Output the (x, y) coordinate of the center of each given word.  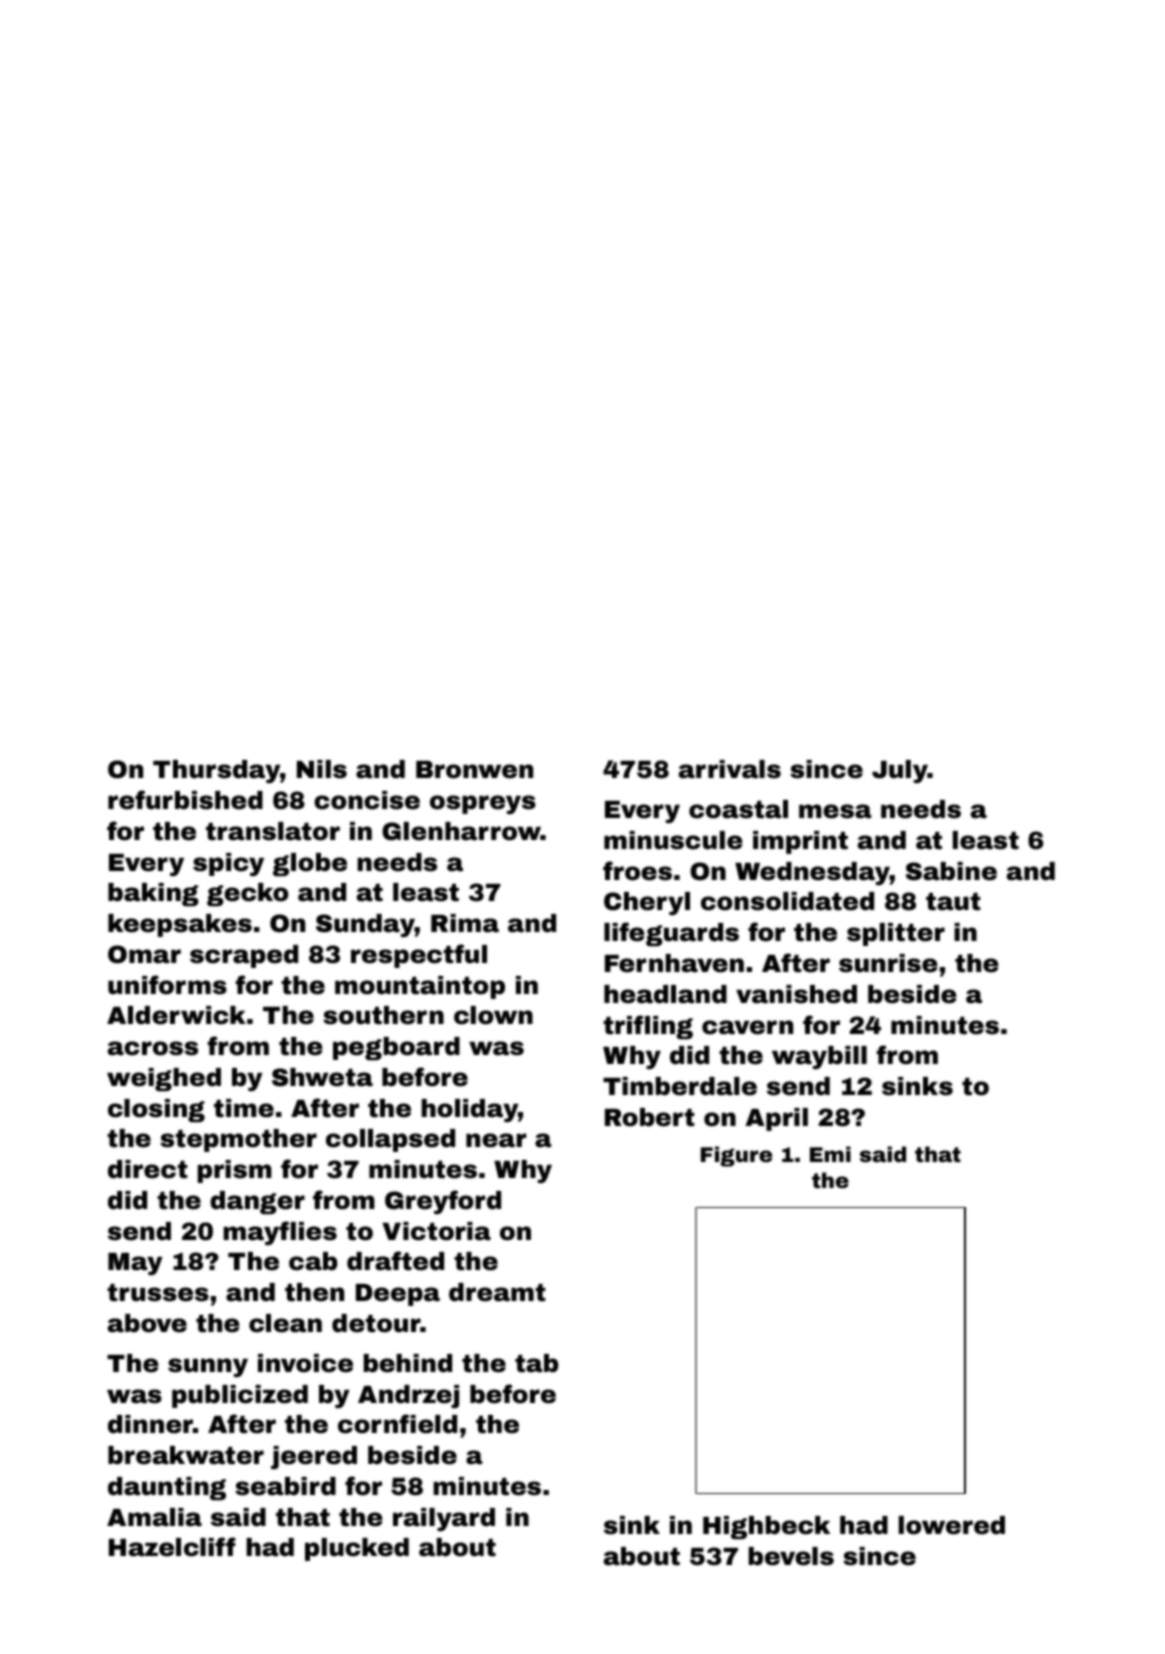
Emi (830, 1154)
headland (665, 994)
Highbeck (766, 1528)
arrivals (730, 769)
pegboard (396, 1049)
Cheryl (647, 903)
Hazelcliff (172, 1547)
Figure (736, 1156)
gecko (248, 895)
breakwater (186, 1455)
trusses (158, 1293)
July (900, 771)
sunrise (888, 963)
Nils (322, 769)
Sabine (951, 871)
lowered (952, 1525)
